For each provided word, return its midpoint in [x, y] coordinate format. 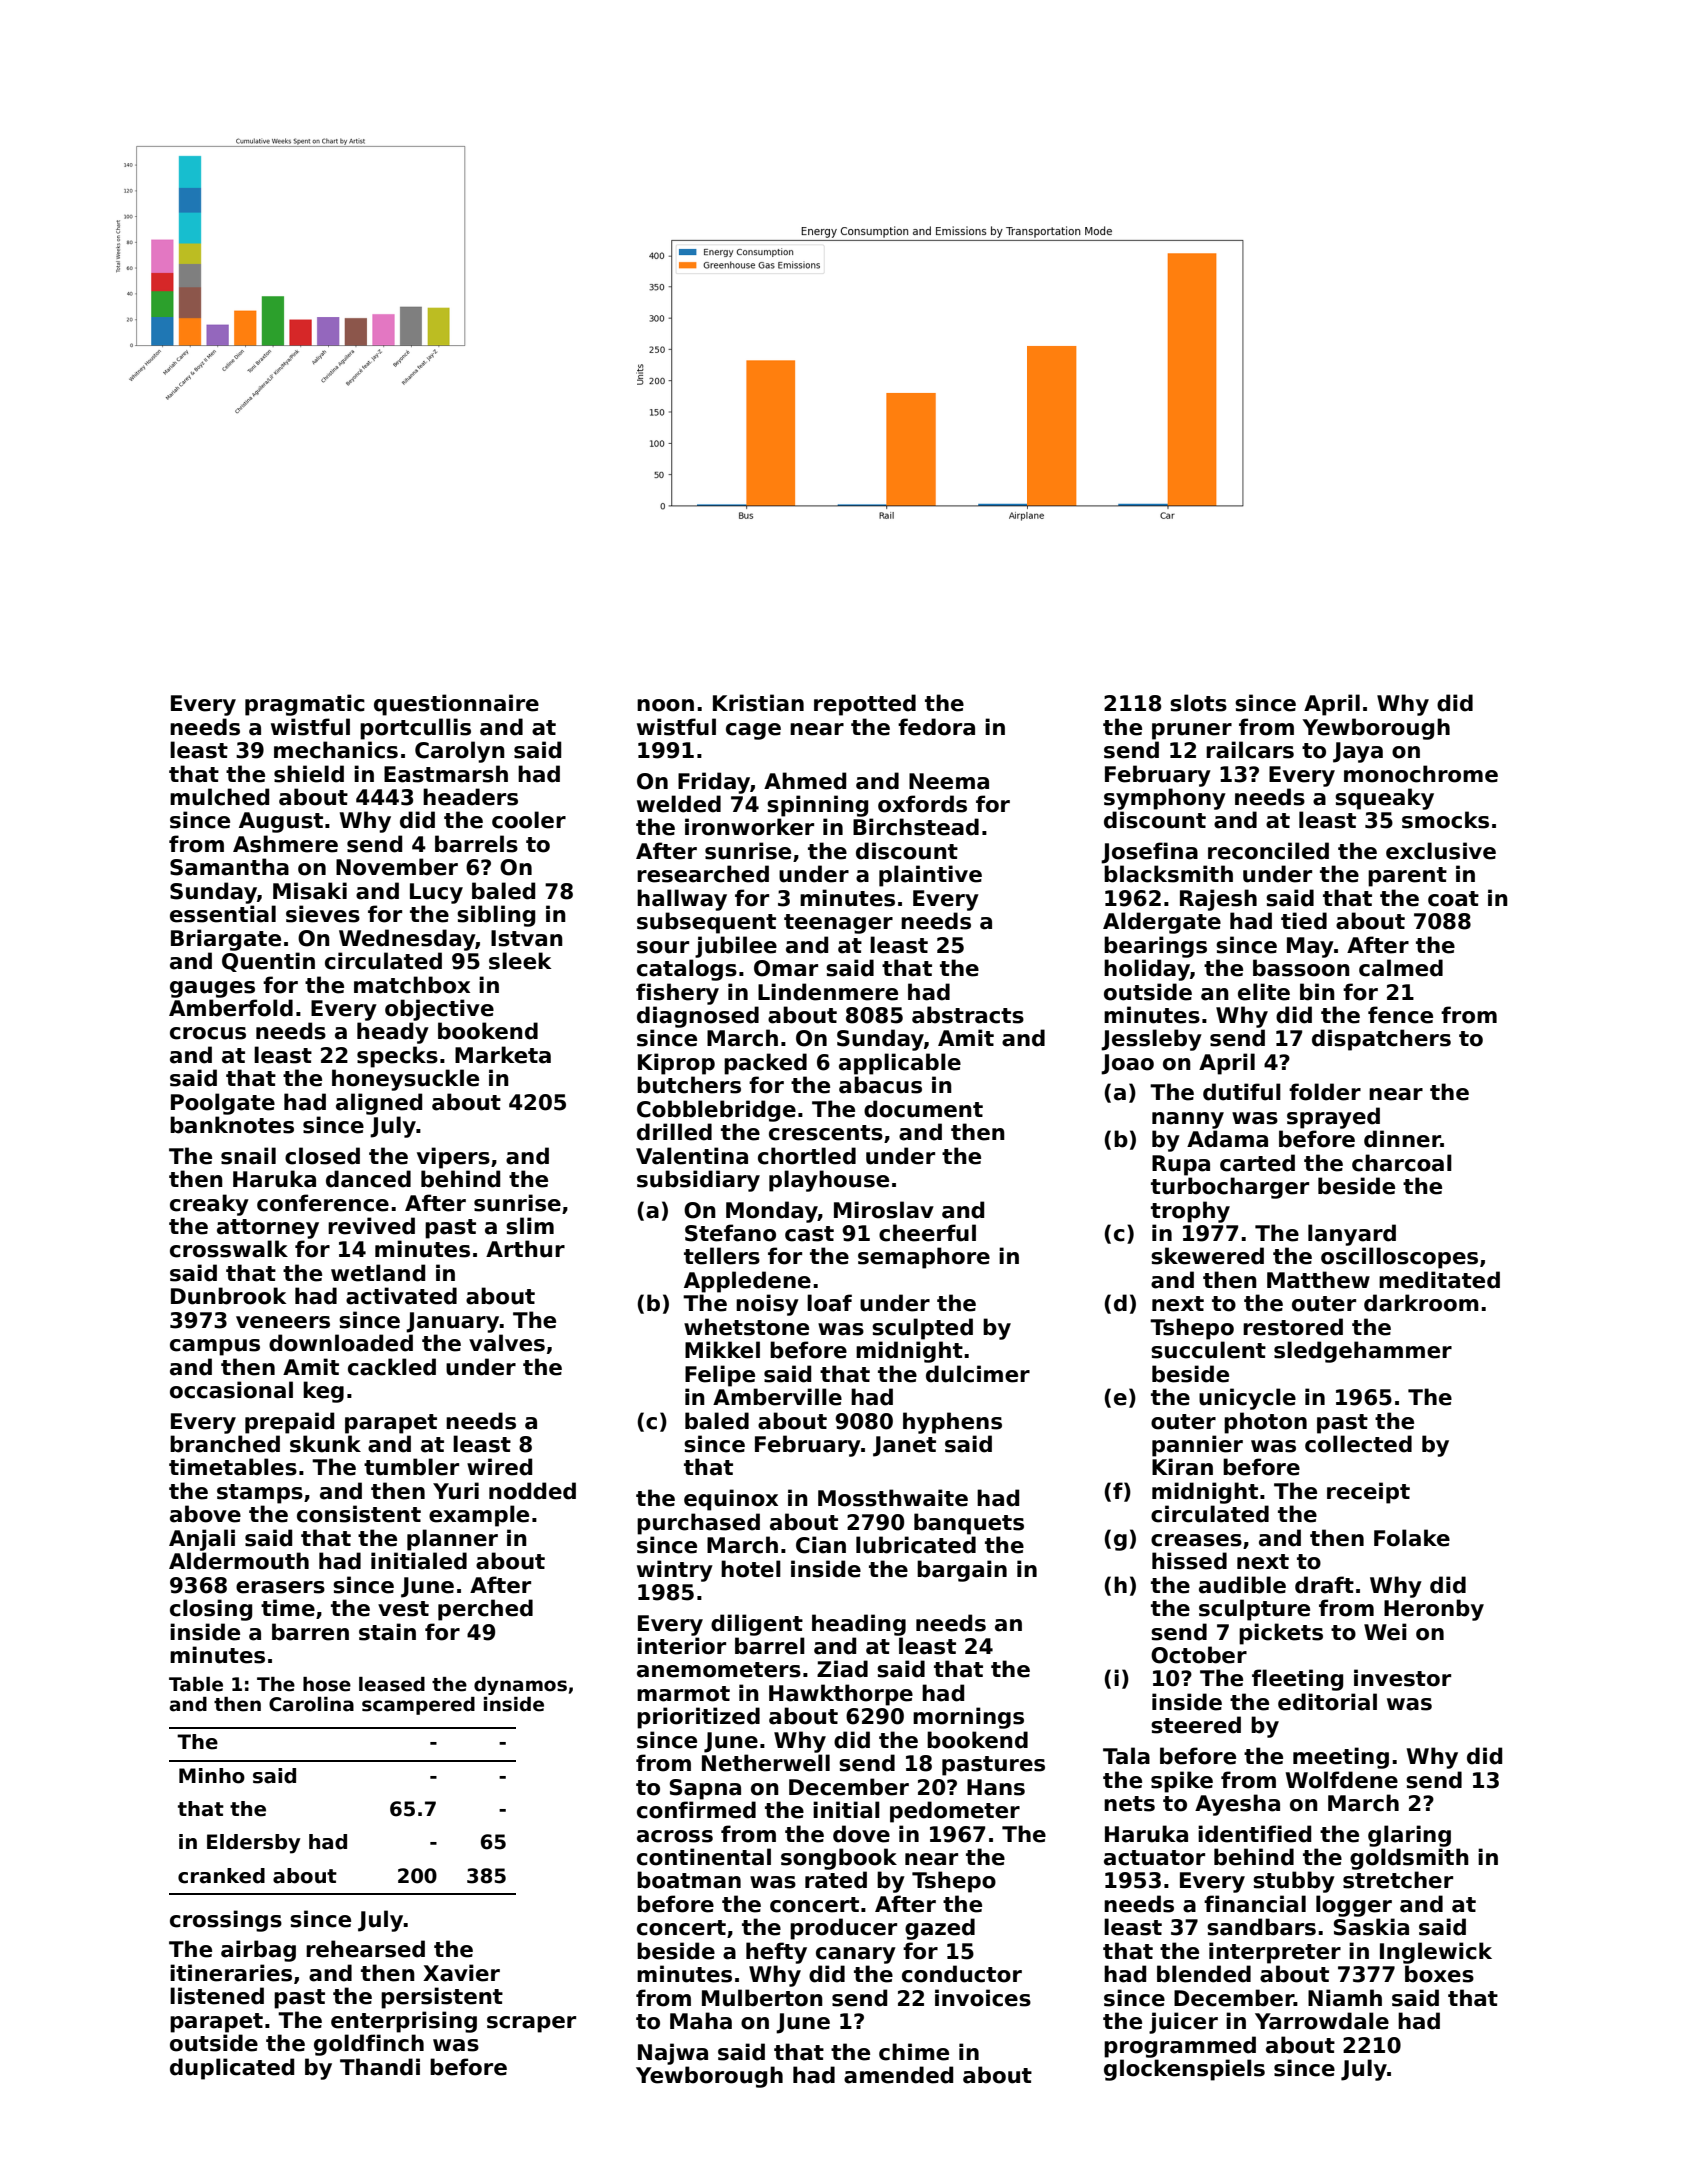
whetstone [746, 1327]
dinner [1402, 1139]
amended [898, 2075]
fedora [936, 727]
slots [1198, 703]
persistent [442, 1998]
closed [322, 1156]
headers [470, 797]
